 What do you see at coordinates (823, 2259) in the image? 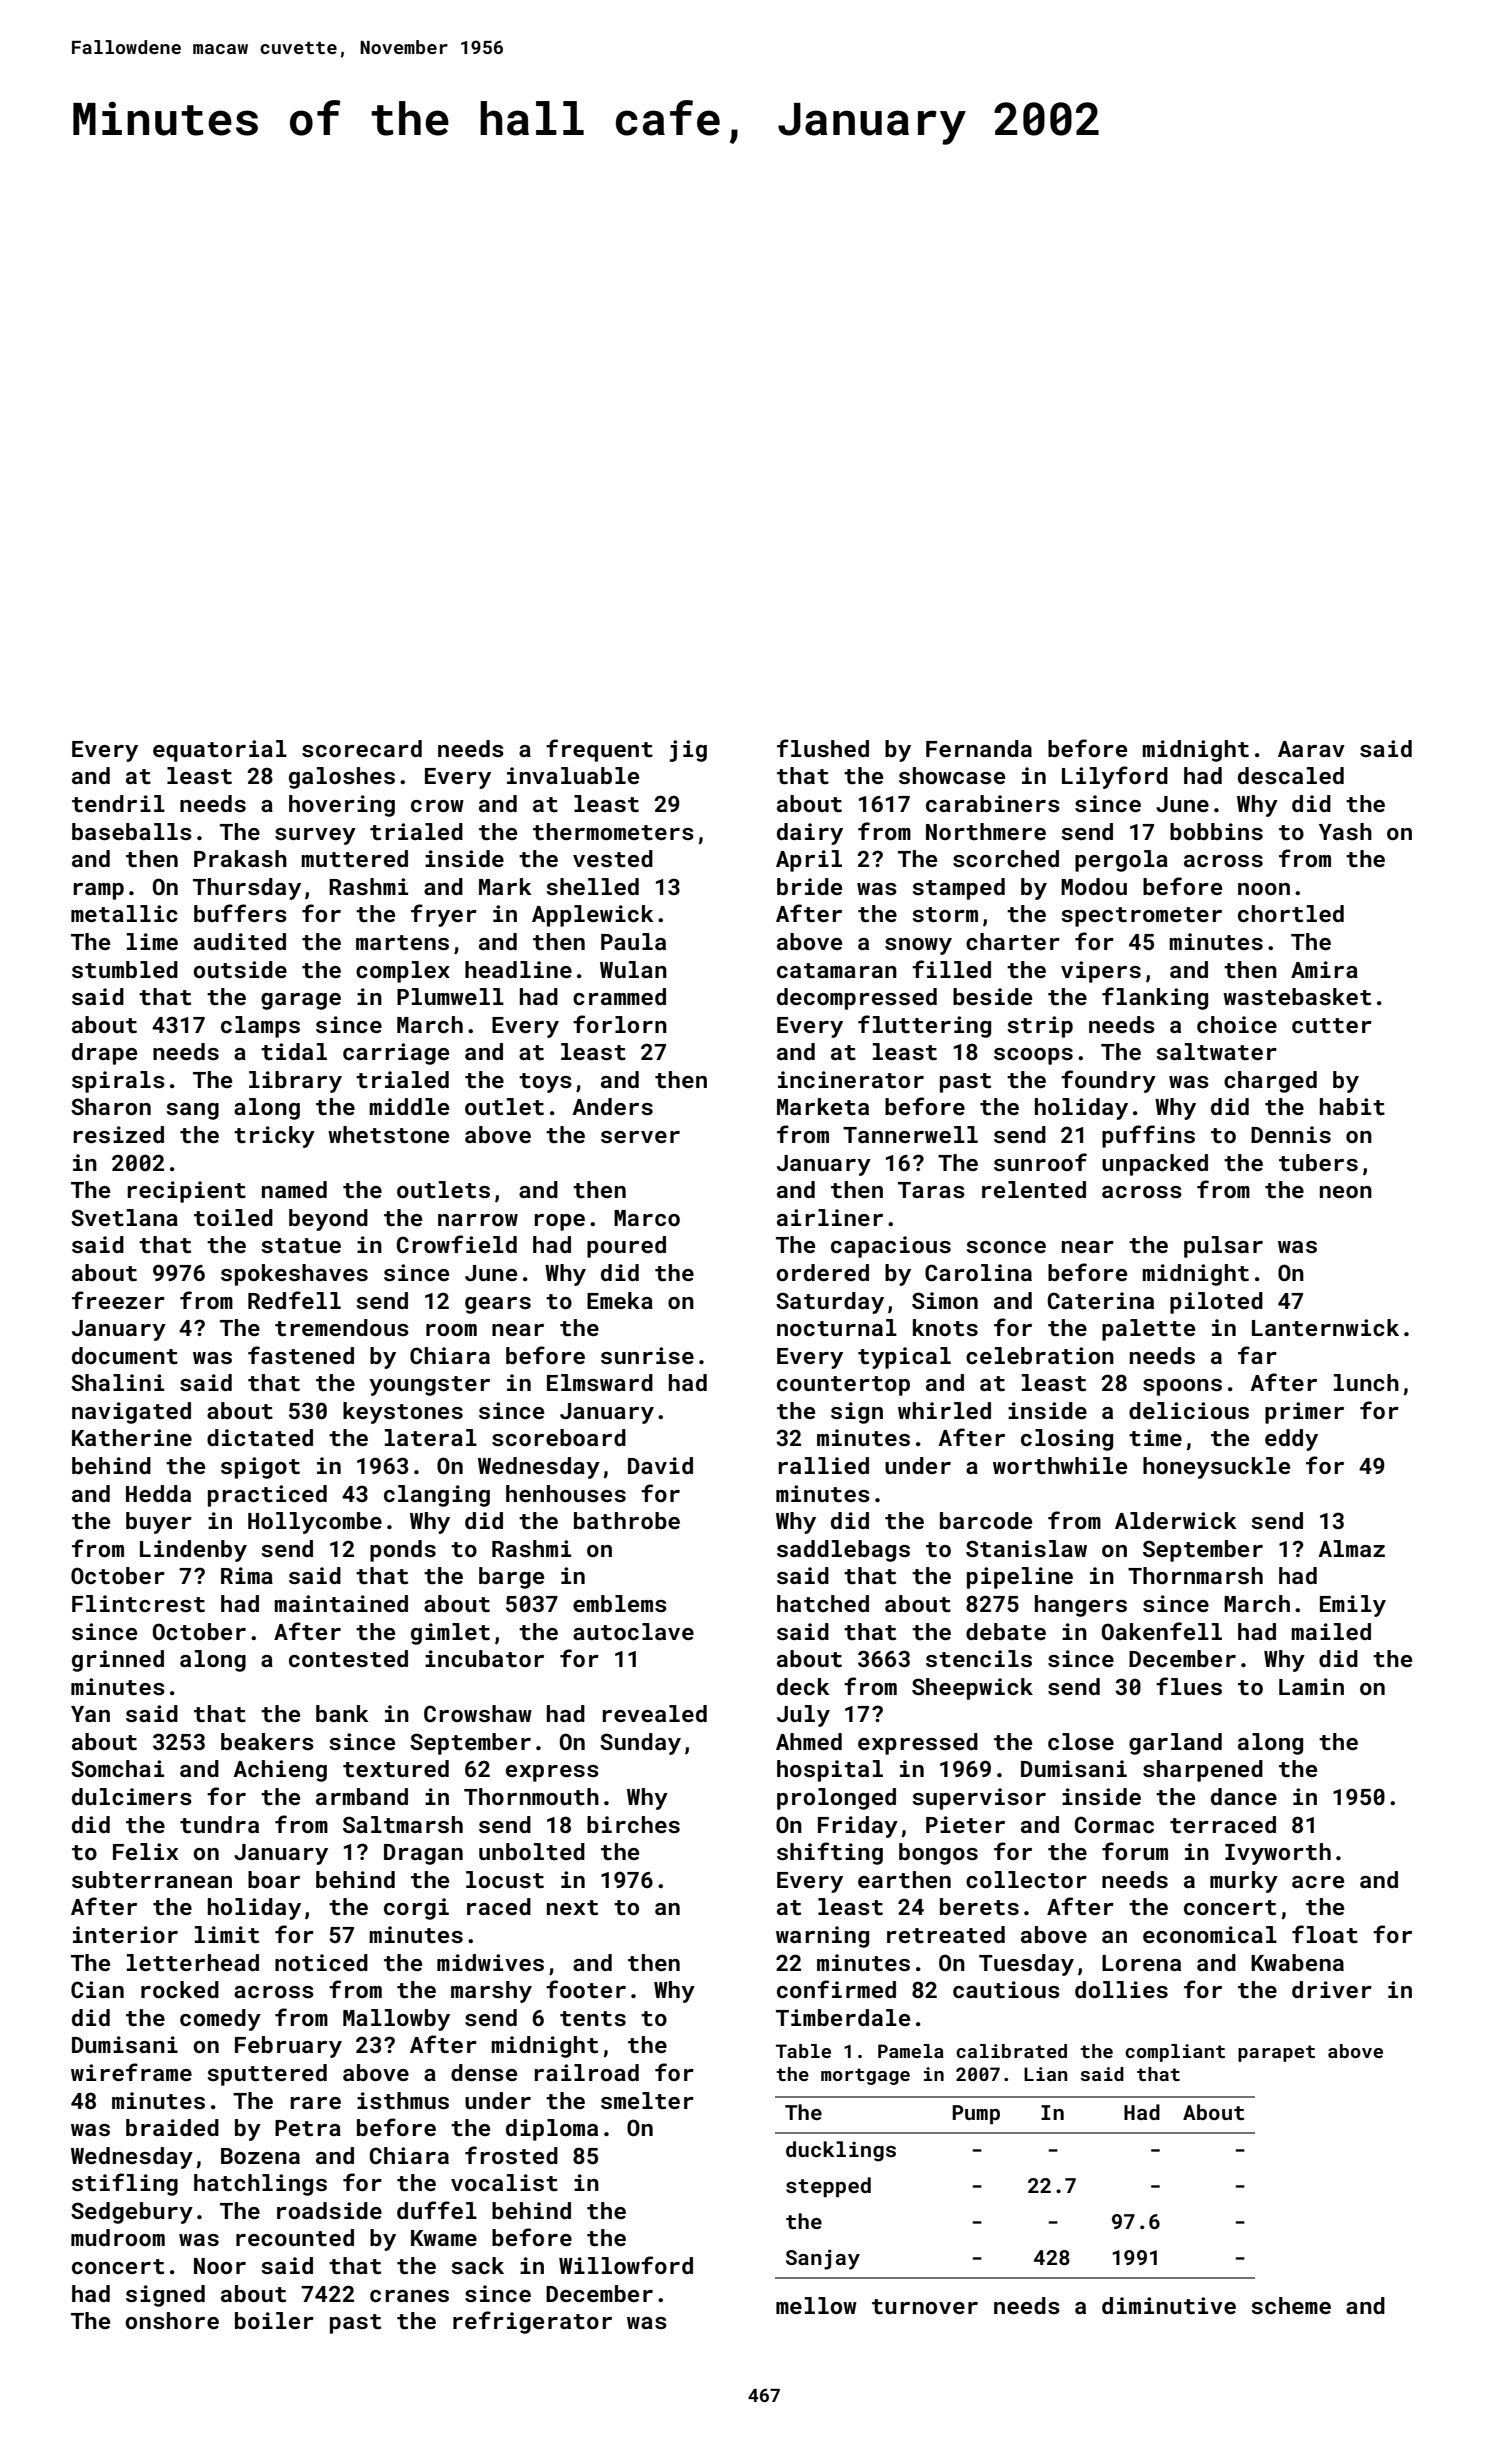
I see `Sanjay` at bounding box center [823, 2259].
